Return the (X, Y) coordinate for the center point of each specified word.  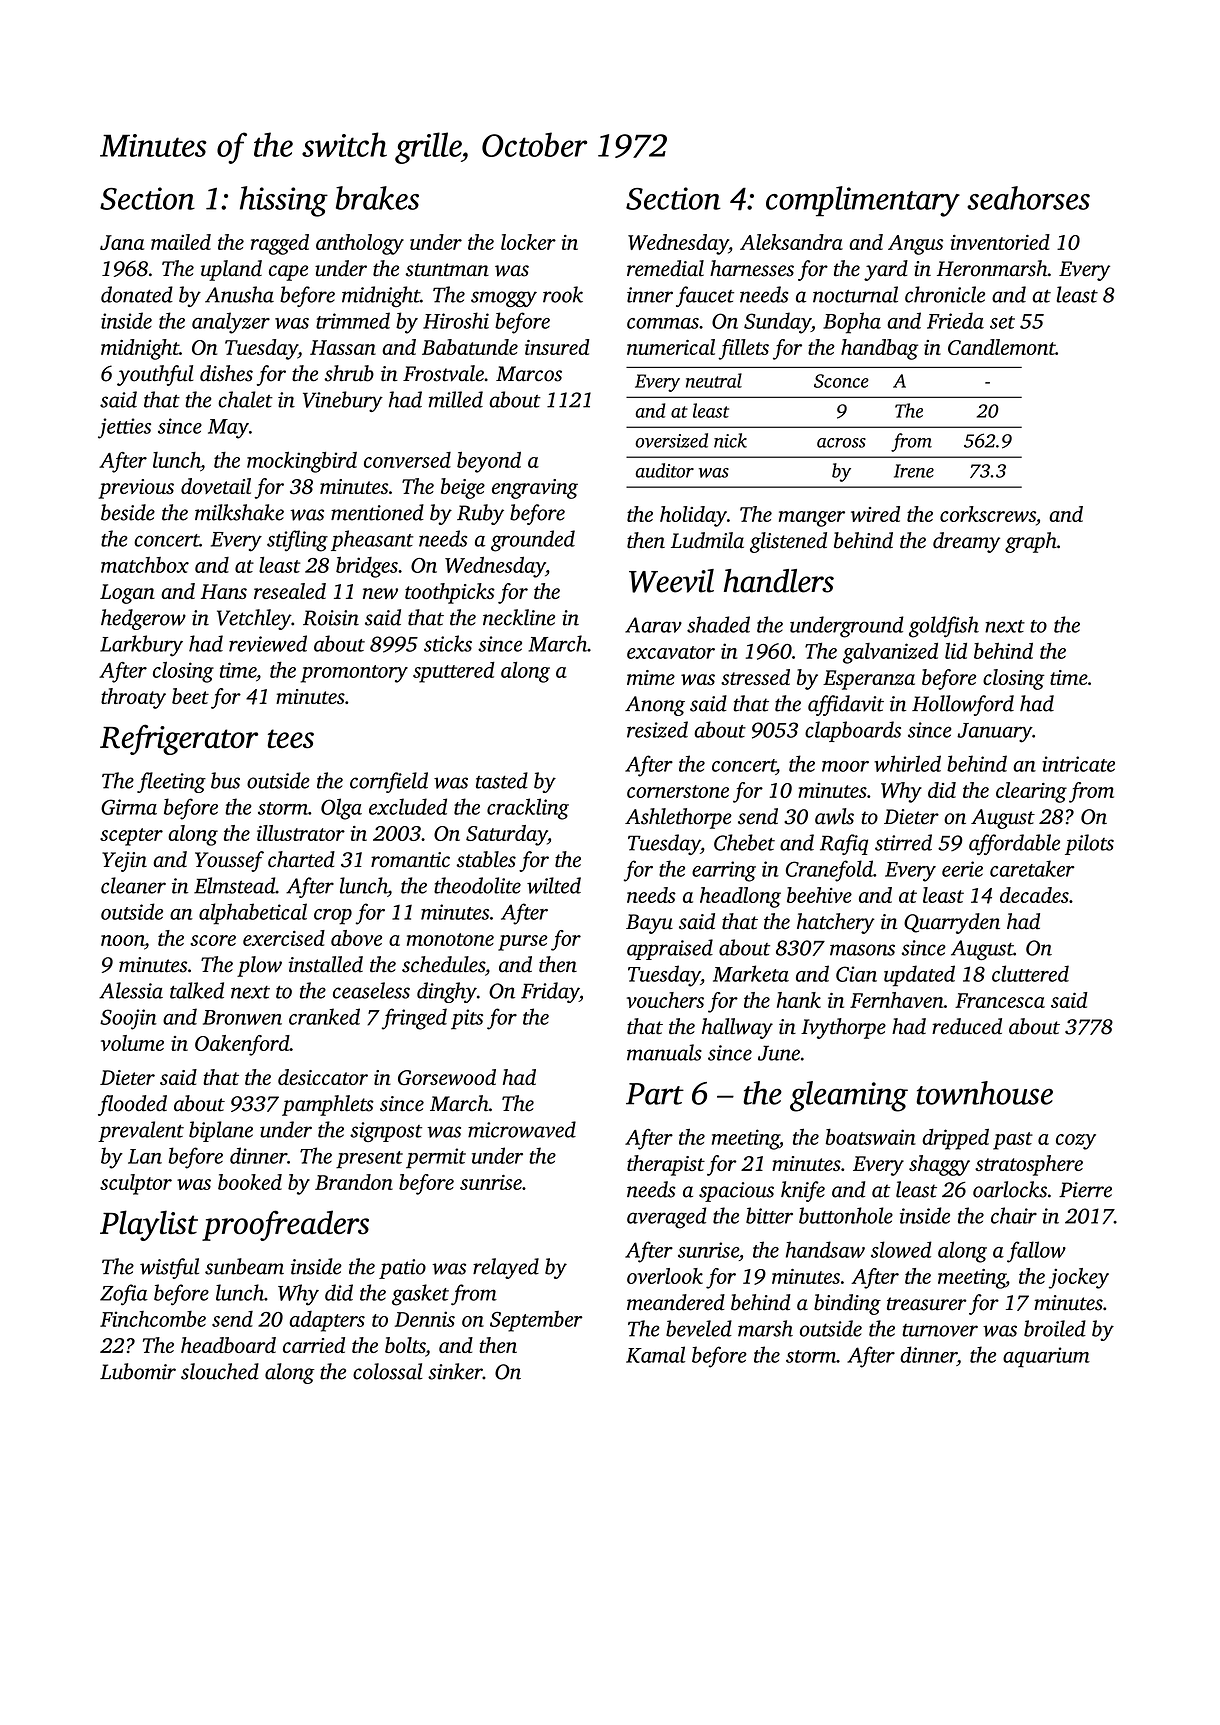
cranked (324, 1016)
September (536, 1321)
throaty (133, 698)
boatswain (870, 1137)
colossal (388, 1371)
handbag (879, 349)
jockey (1079, 1278)
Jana (122, 242)
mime (651, 677)
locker (528, 242)
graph (1031, 542)
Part (655, 1094)
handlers (779, 581)
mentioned (377, 512)
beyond (489, 462)
